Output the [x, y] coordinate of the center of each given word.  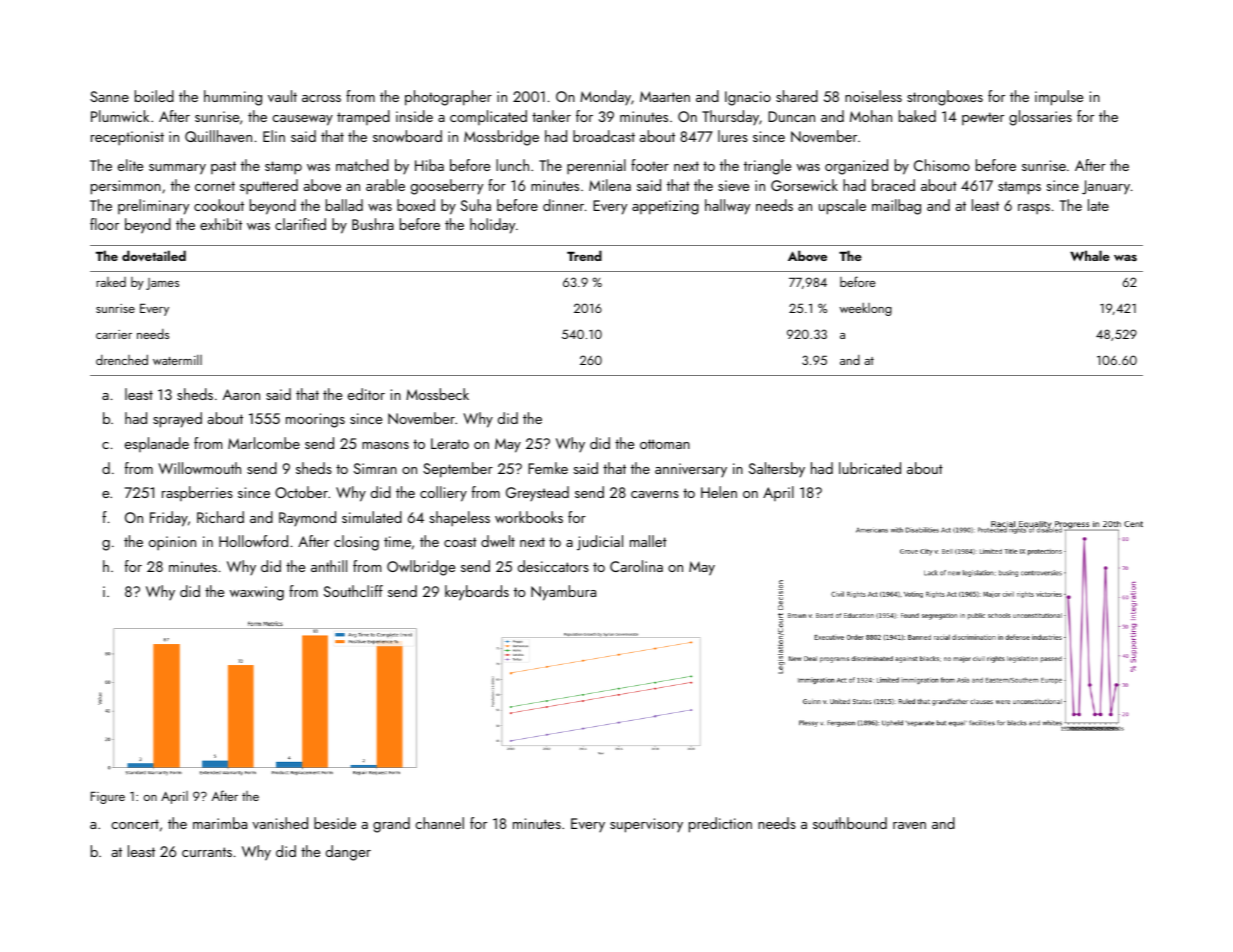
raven [909, 825]
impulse [1059, 98]
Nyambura [563, 593]
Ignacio [748, 98]
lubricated [870, 468]
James [162, 284]
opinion [172, 543]
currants [207, 852]
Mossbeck [437, 394]
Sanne [109, 96]
